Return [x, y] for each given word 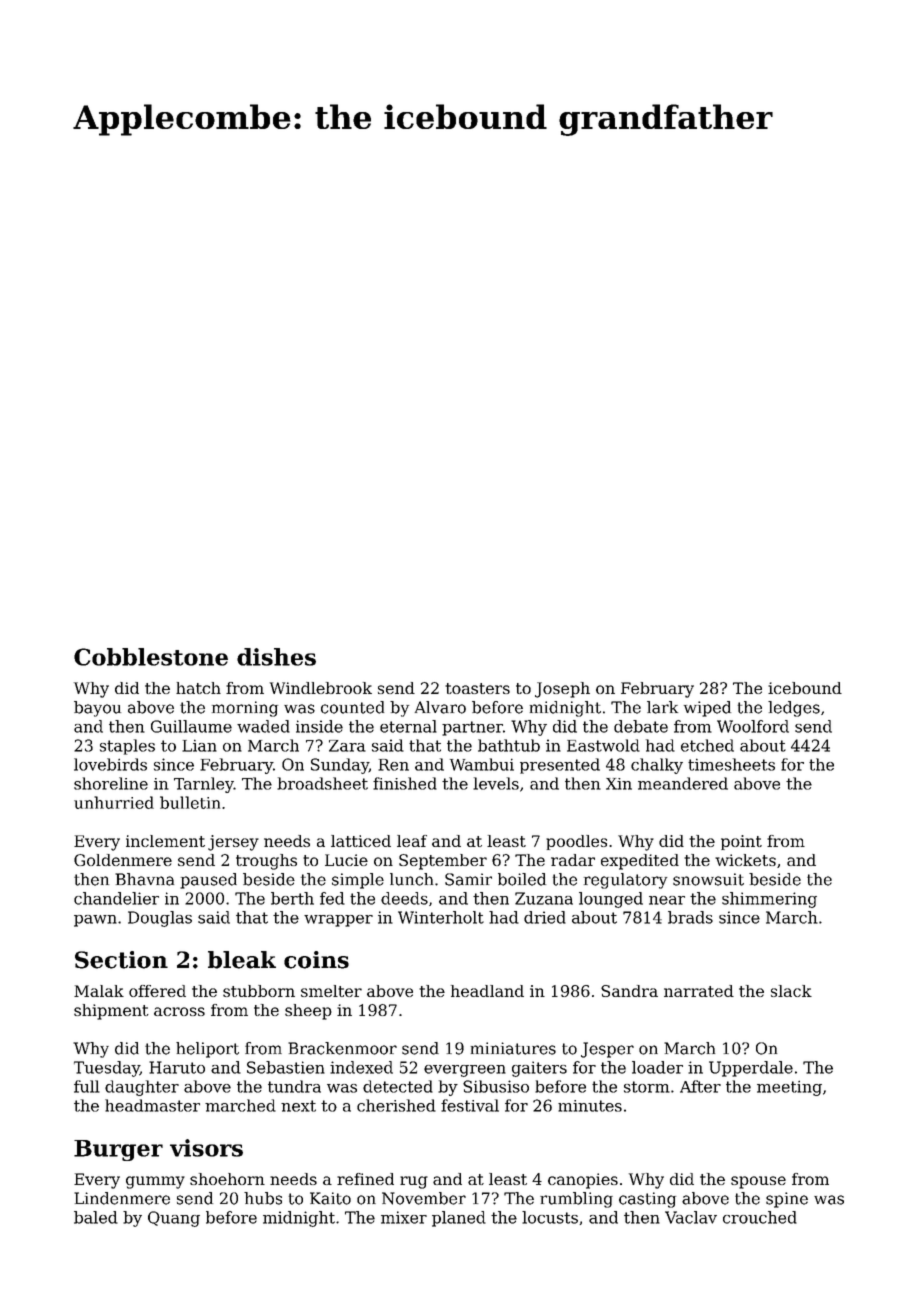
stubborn [259, 991]
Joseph [562, 690]
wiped [707, 709]
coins [316, 960]
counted [352, 707]
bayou [97, 709]
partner [472, 728]
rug [414, 1182]
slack [791, 991]
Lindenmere [122, 1198]
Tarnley [204, 785]
